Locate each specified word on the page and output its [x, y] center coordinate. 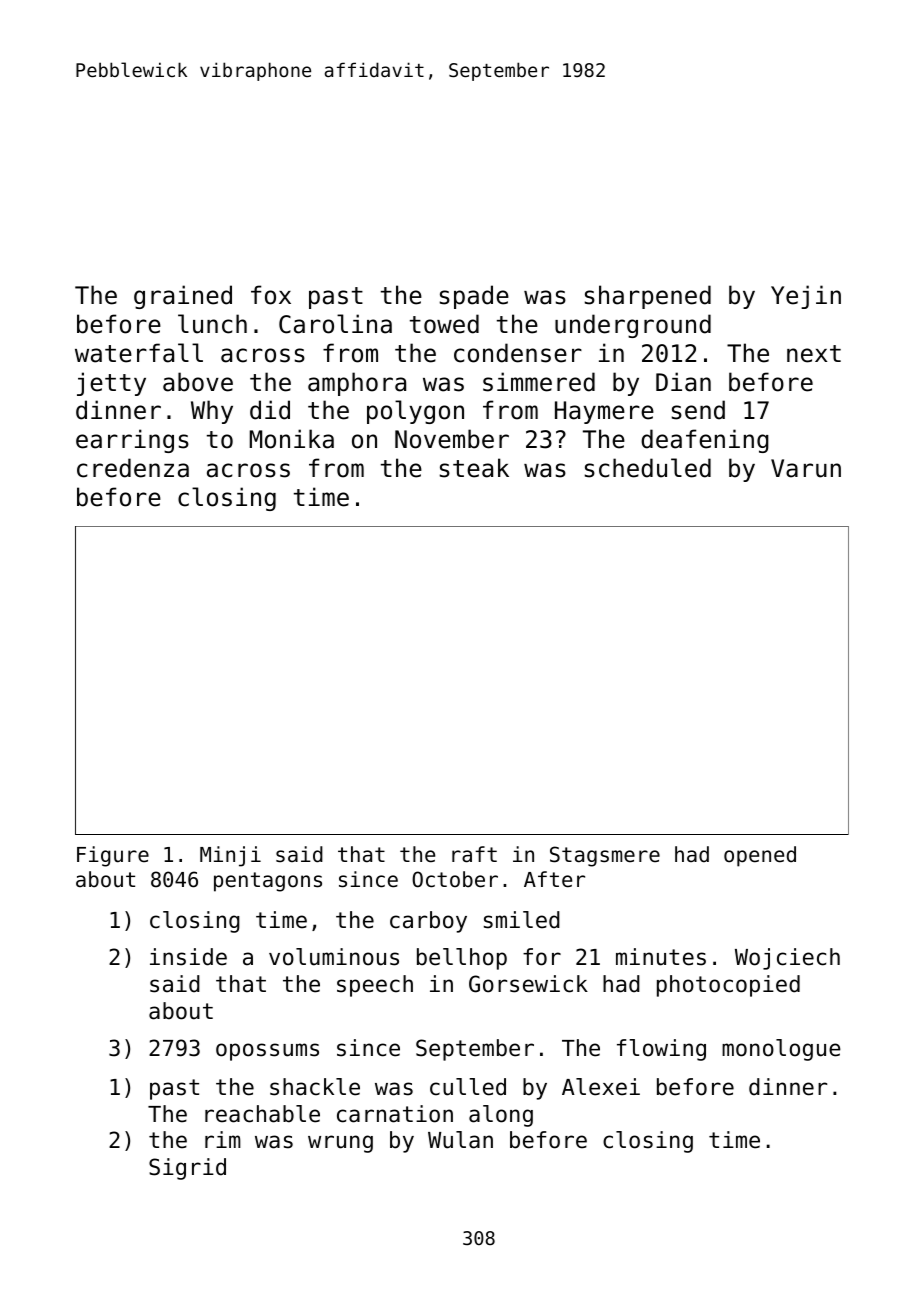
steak [474, 468]
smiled [522, 920]
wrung [340, 1144]
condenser [518, 353]
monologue [781, 1050]
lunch [212, 324]
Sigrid [187, 1169]
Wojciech [787, 959]
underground [633, 326]
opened [760, 856]
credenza [133, 468]
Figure [113, 856]
